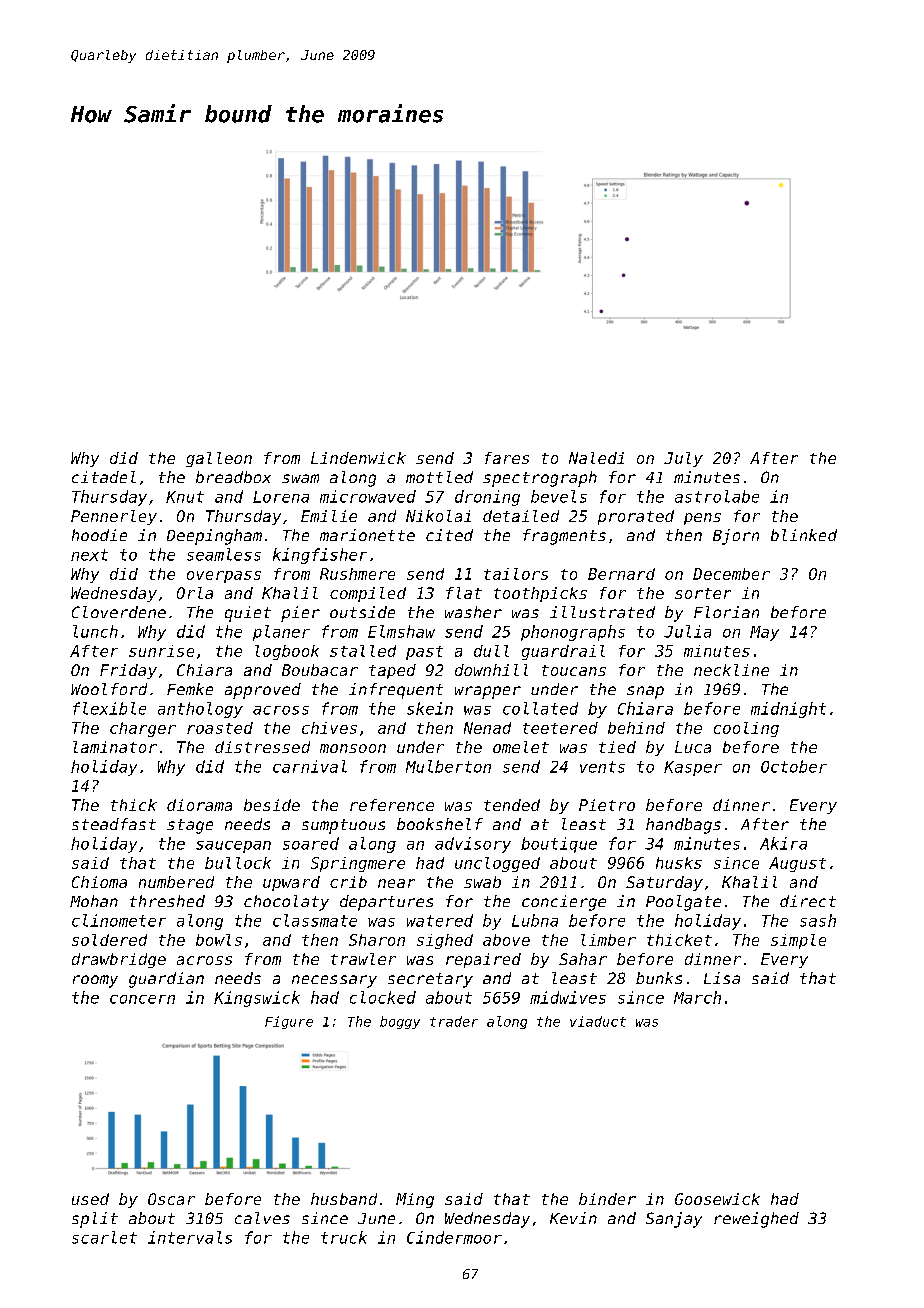 This document has width=924, height=1308. I want to click on Nikolai, so click(438, 516).
